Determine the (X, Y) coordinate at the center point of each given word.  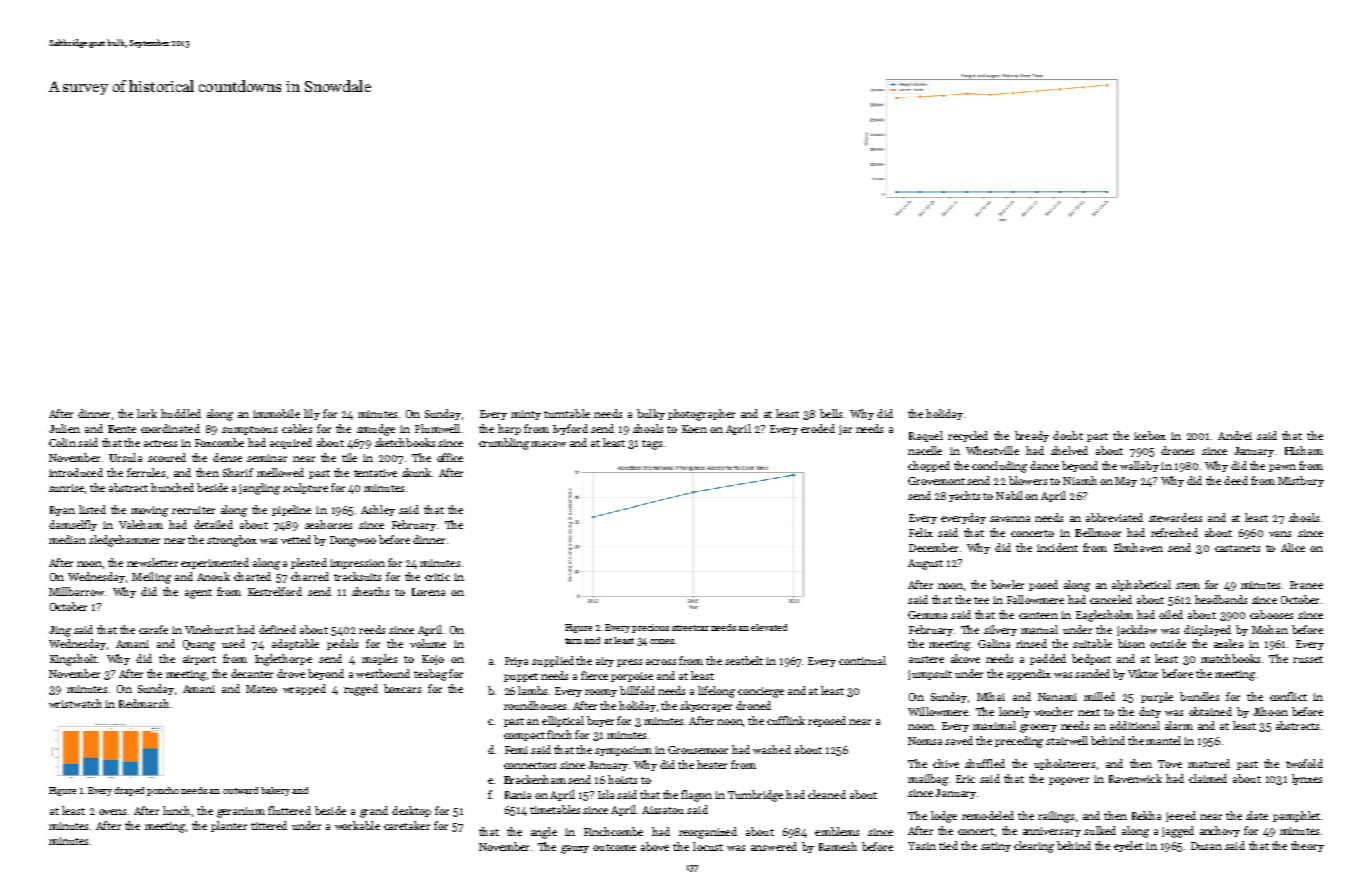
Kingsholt (73, 660)
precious (650, 628)
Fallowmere (1035, 599)
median (67, 539)
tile (349, 457)
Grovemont (936, 481)
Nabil (1009, 495)
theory (1307, 846)
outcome (614, 847)
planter (229, 826)
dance (1044, 465)
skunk (416, 472)
